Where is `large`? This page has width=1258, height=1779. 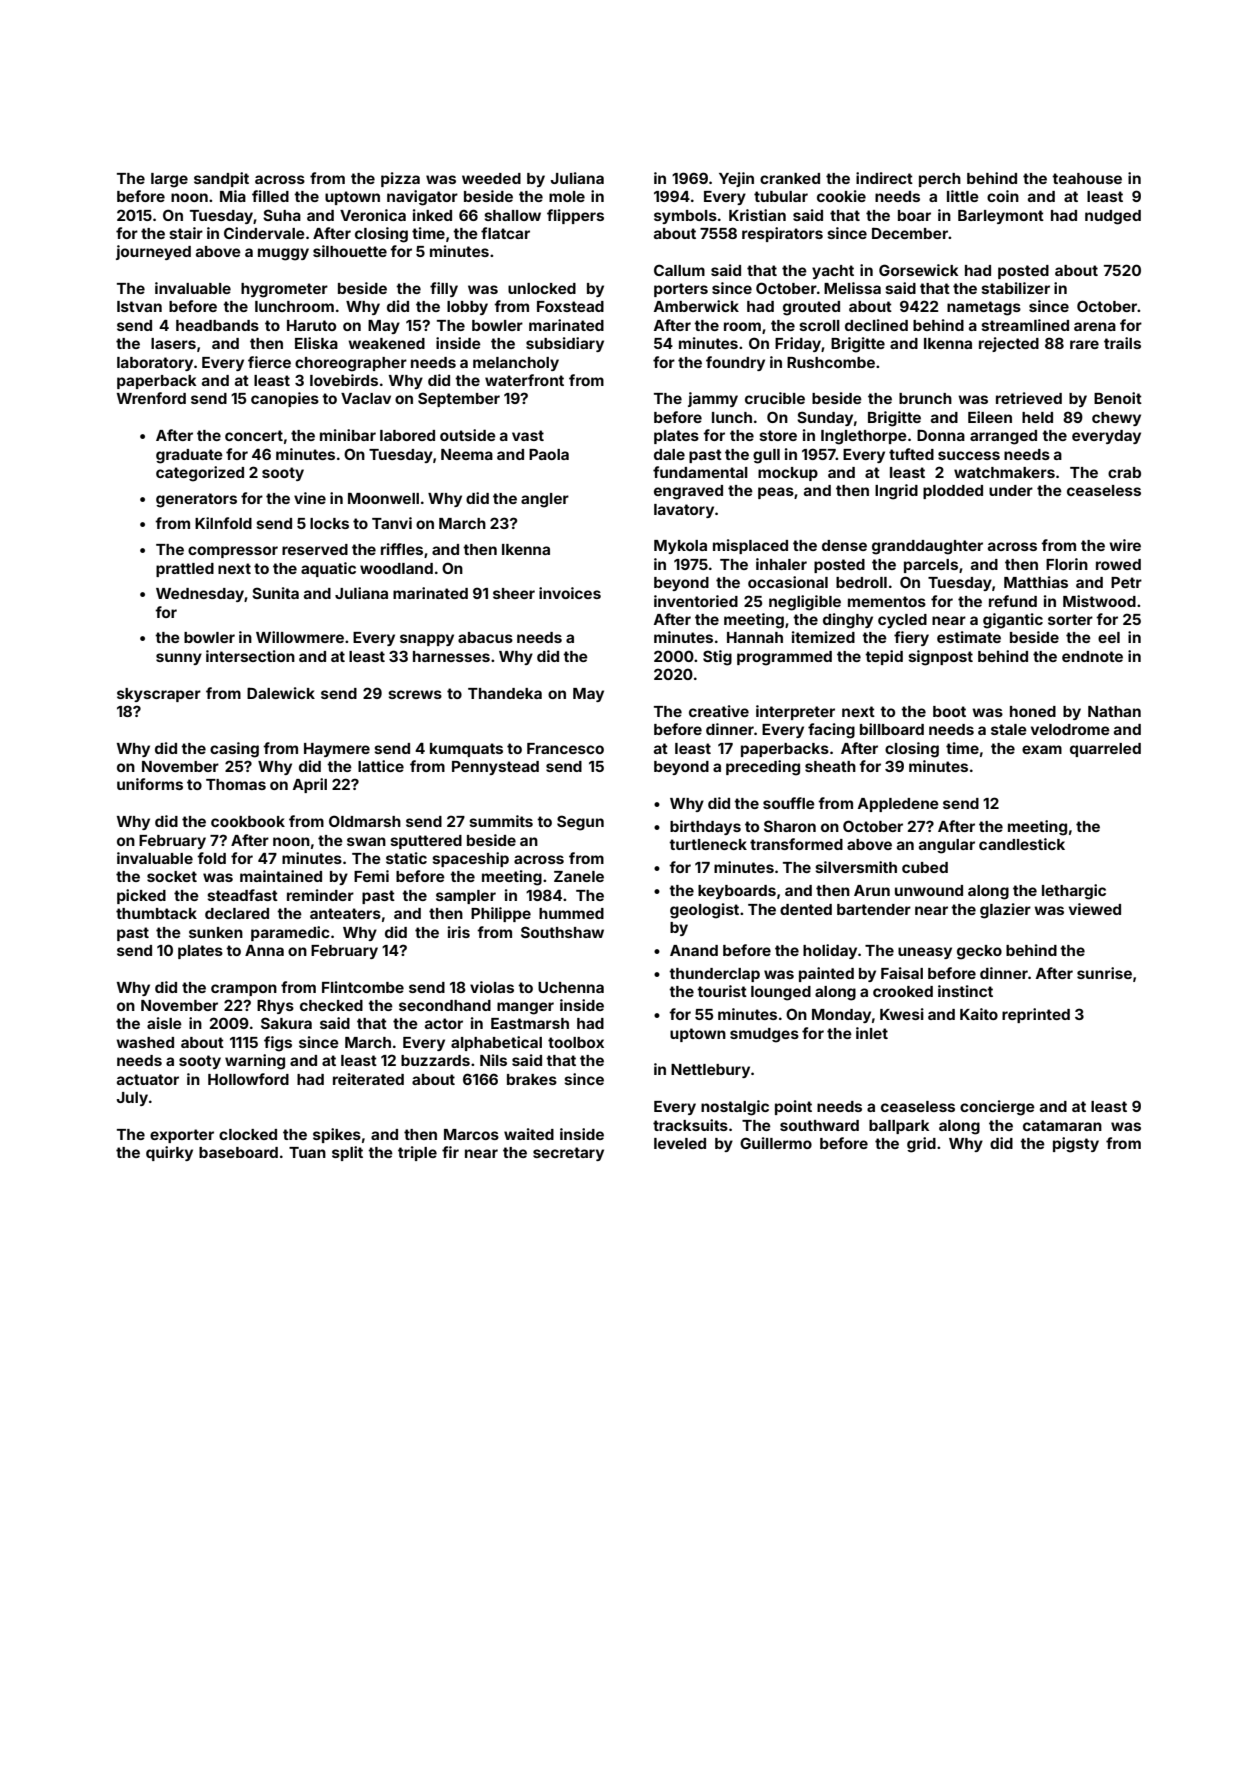 large is located at coordinates (169, 180).
